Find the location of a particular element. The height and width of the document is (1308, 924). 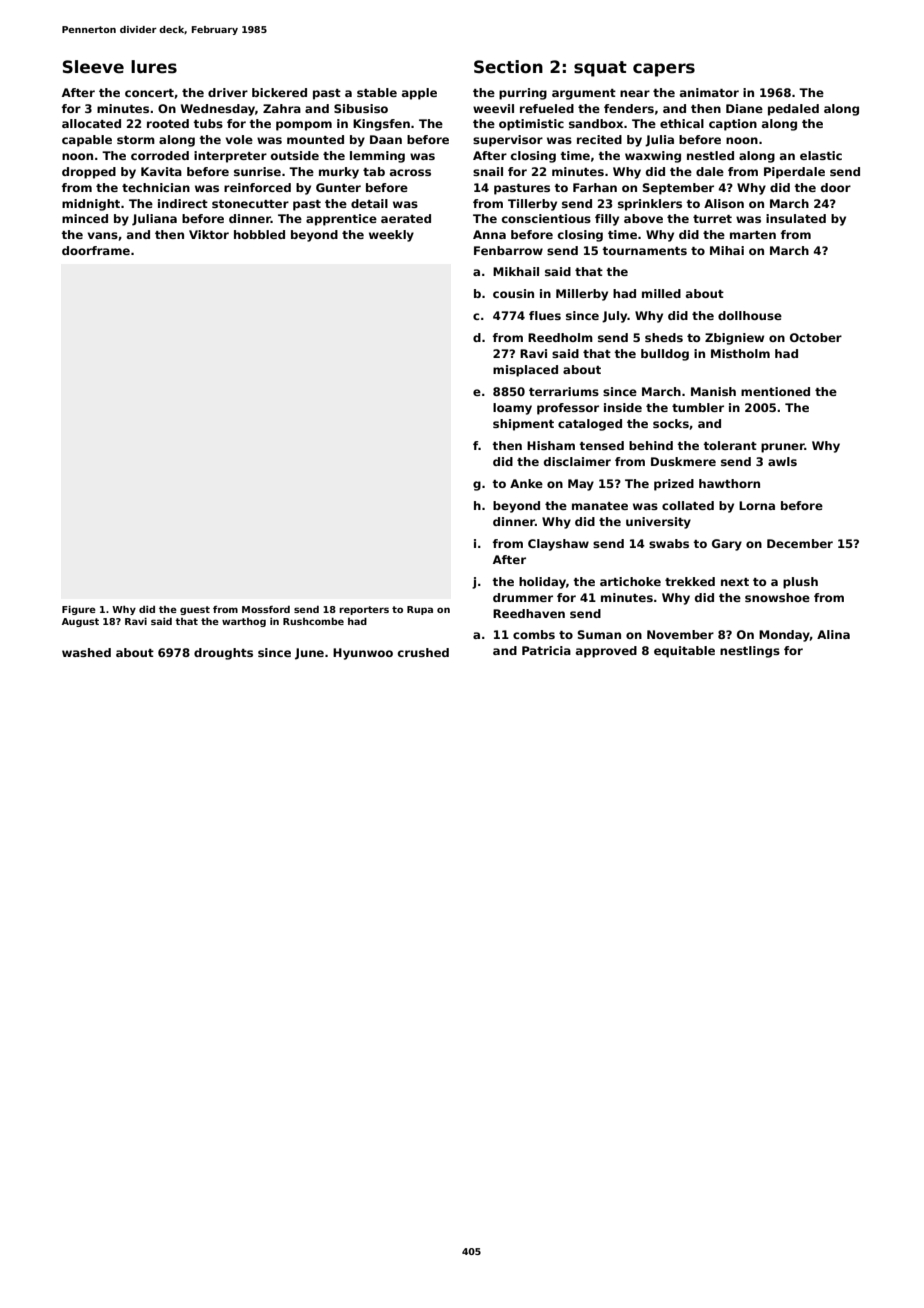

crushed is located at coordinates (423, 652).
